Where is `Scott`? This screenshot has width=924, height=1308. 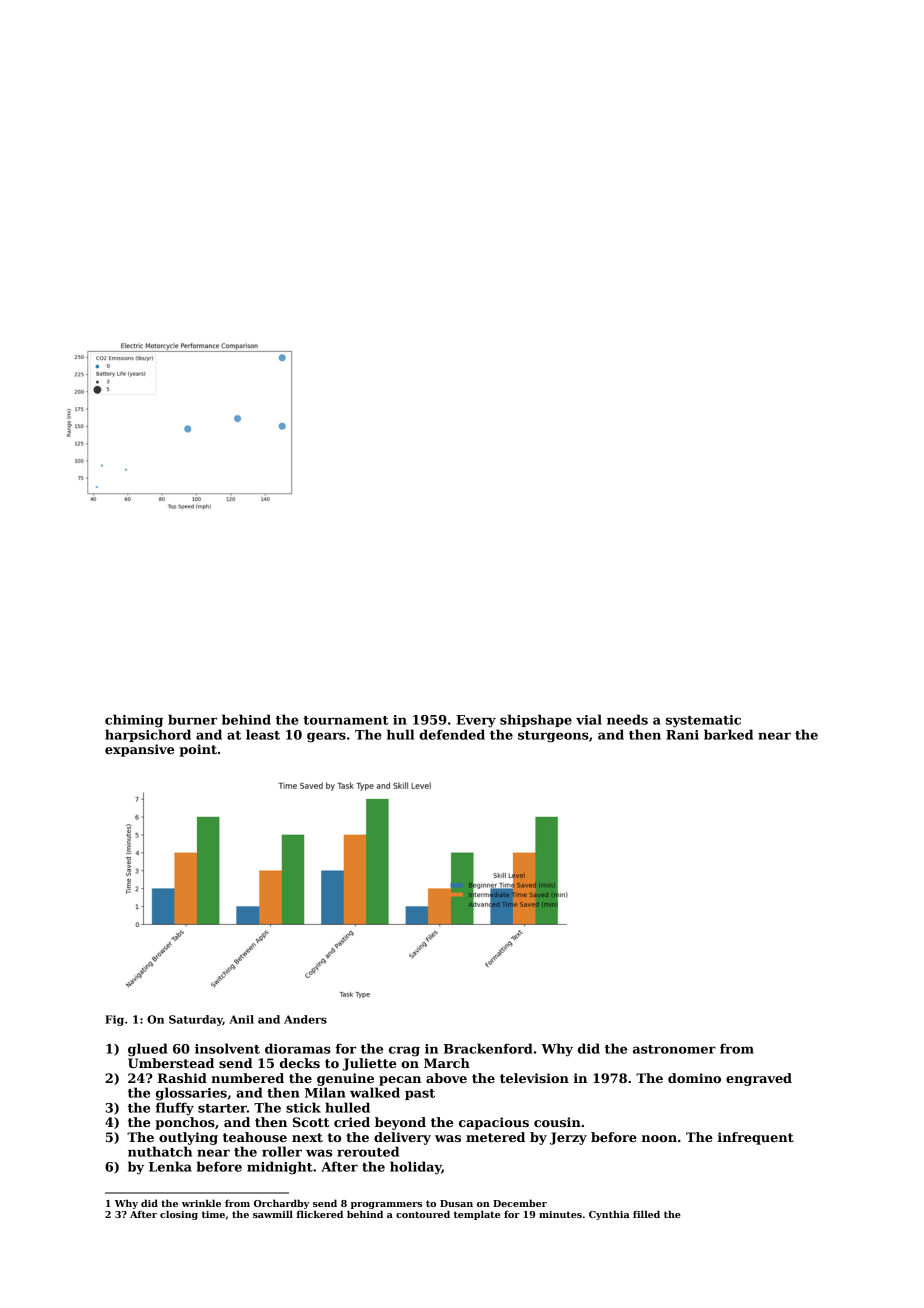
Scott is located at coordinates (311, 1122).
